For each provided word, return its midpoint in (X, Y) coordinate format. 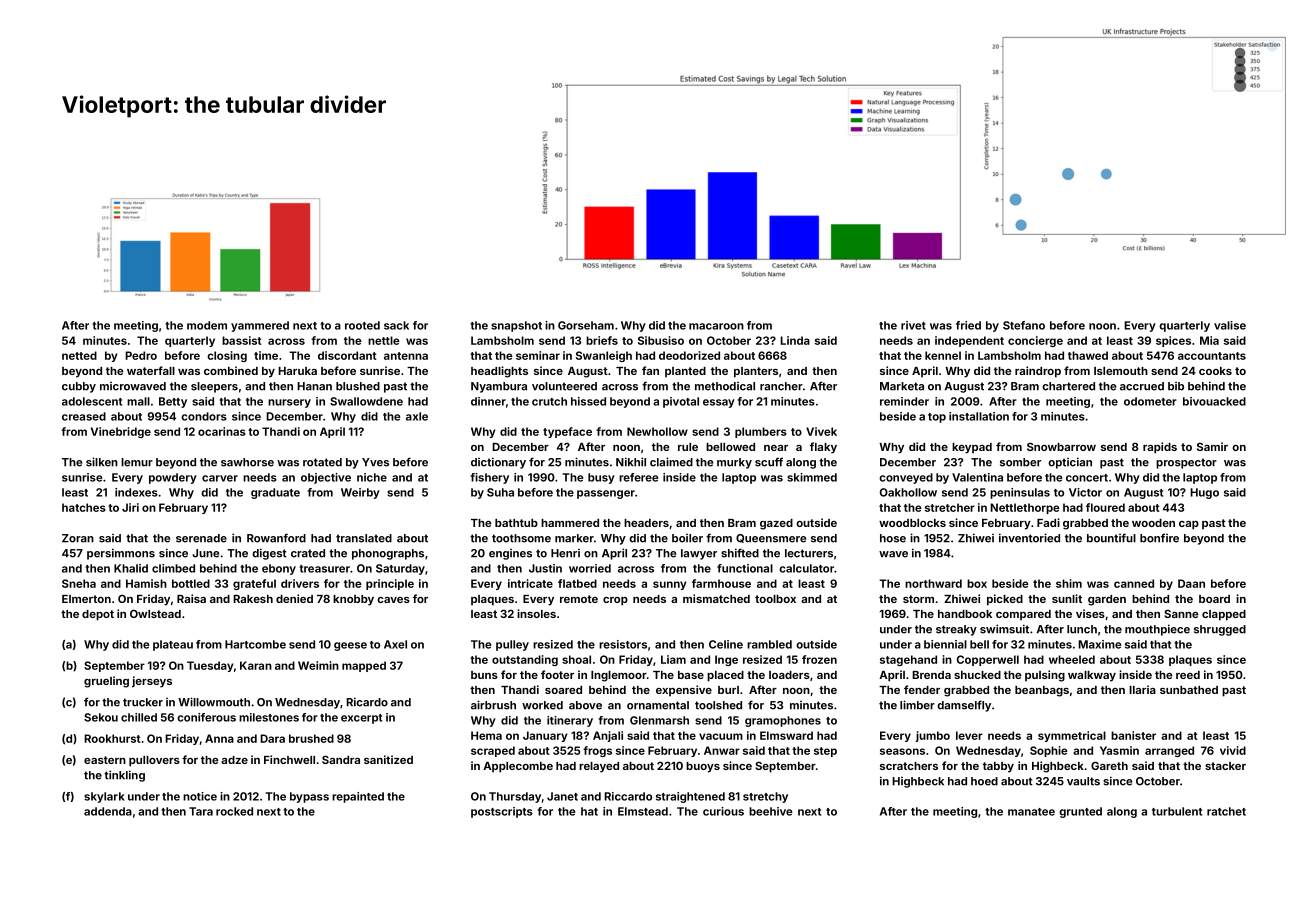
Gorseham (586, 325)
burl (728, 690)
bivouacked (1214, 401)
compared (1023, 615)
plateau (173, 645)
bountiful (1111, 538)
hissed (588, 401)
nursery (289, 403)
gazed (776, 524)
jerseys (152, 682)
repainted (358, 797)
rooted (362, 325)
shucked (977, 675)
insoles (536, 613)
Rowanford (276, 538)
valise (1230, 325)
